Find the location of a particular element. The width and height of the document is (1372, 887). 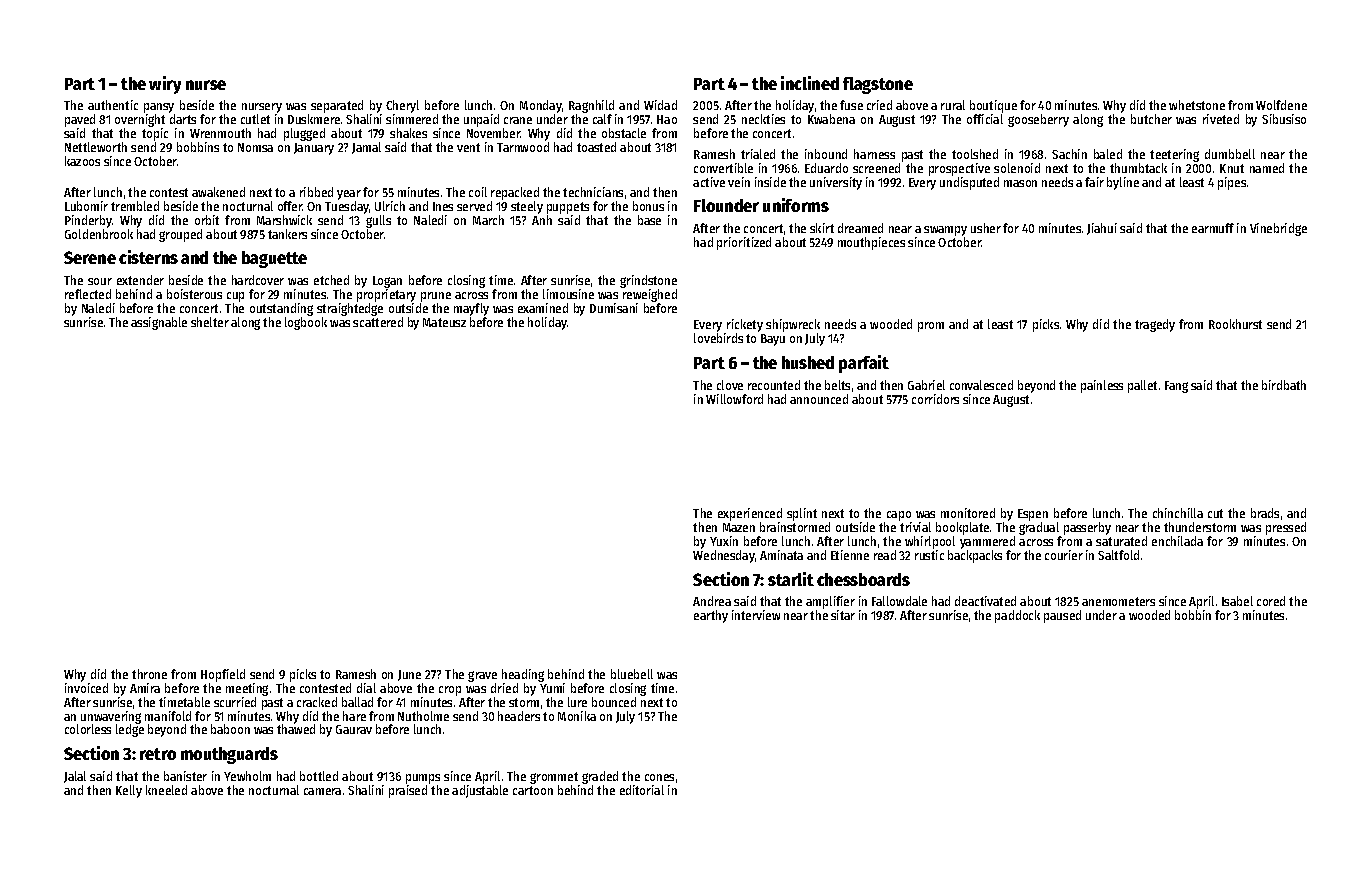

wiry is located at coordinates (165, 85).
